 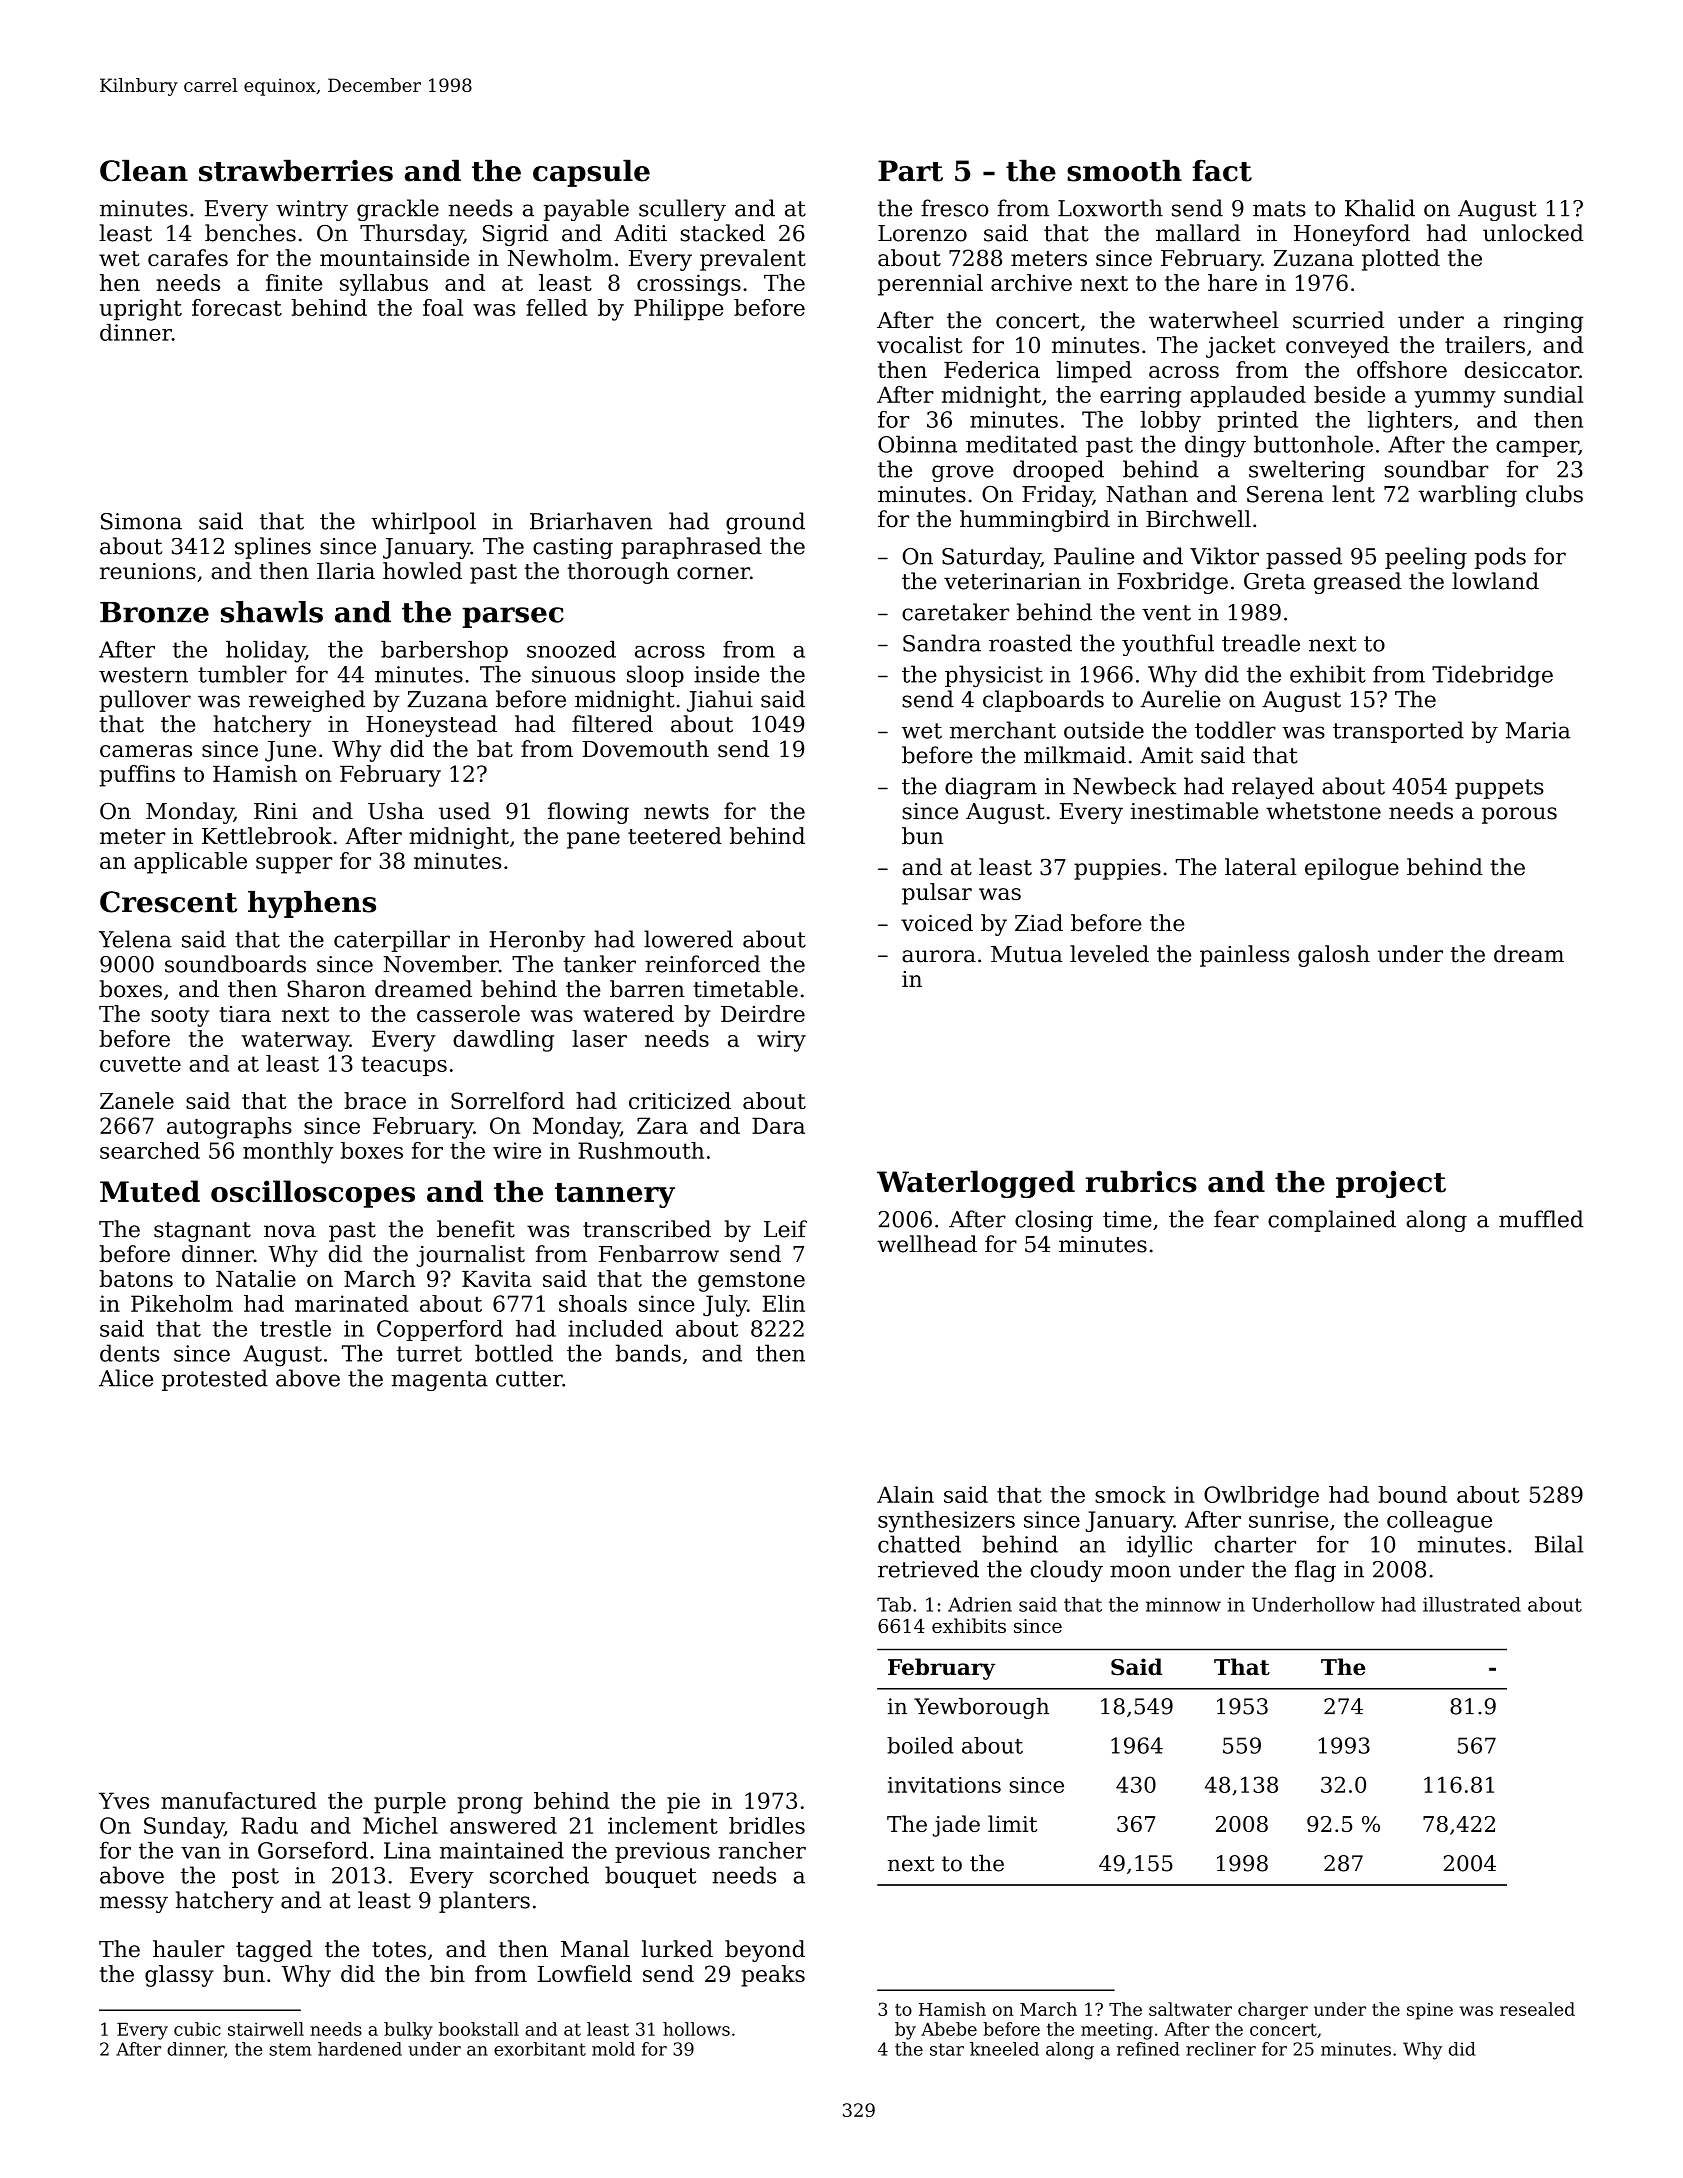 What do you see at coordinates (591, 173) in the screenshot?
I see `capsule` at bounding box center [591, 173].
